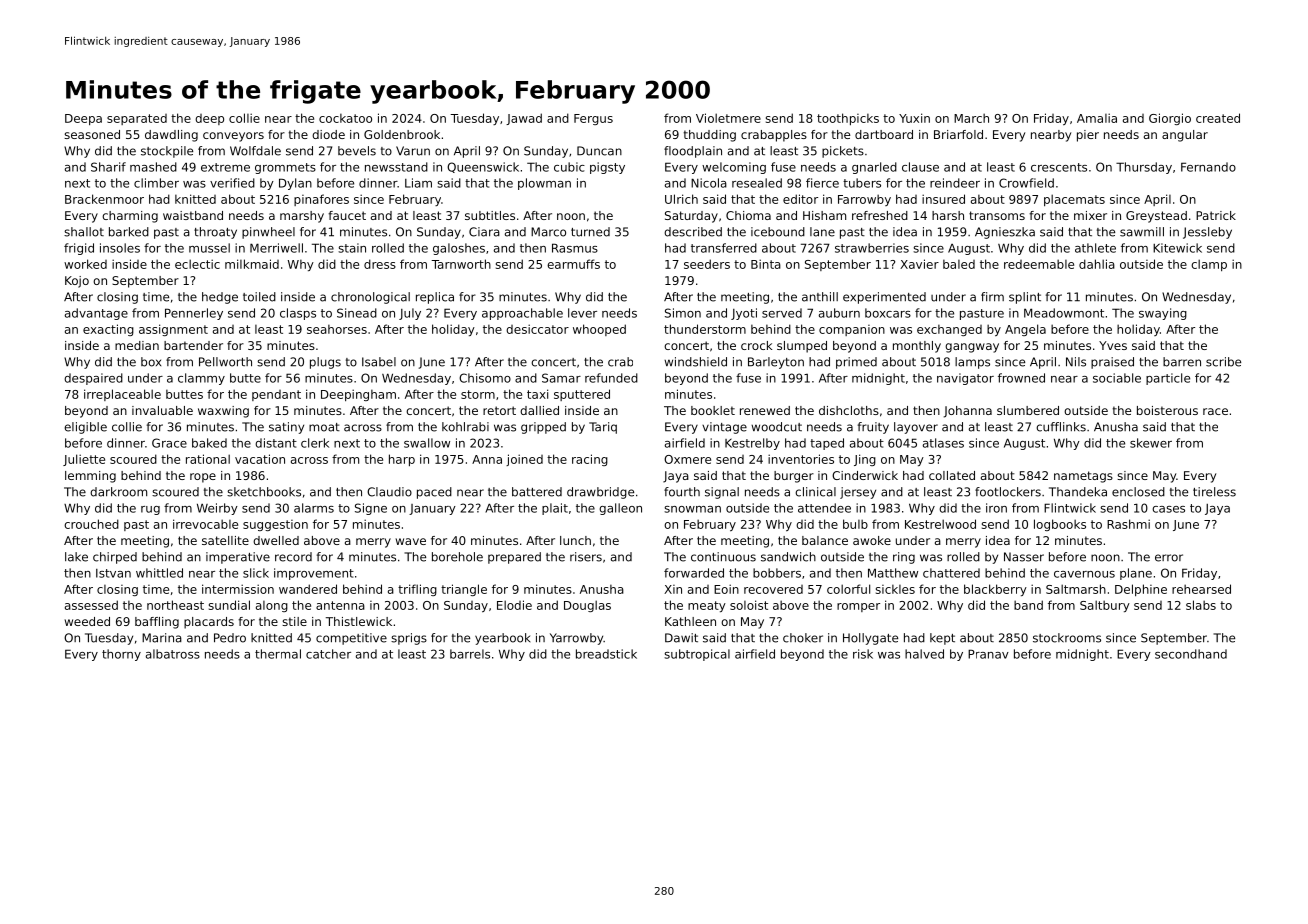  What do you see at coordinates (1028, 410) in the screenshot?
I see `slumbered` at bounding box center [1028, 410].
